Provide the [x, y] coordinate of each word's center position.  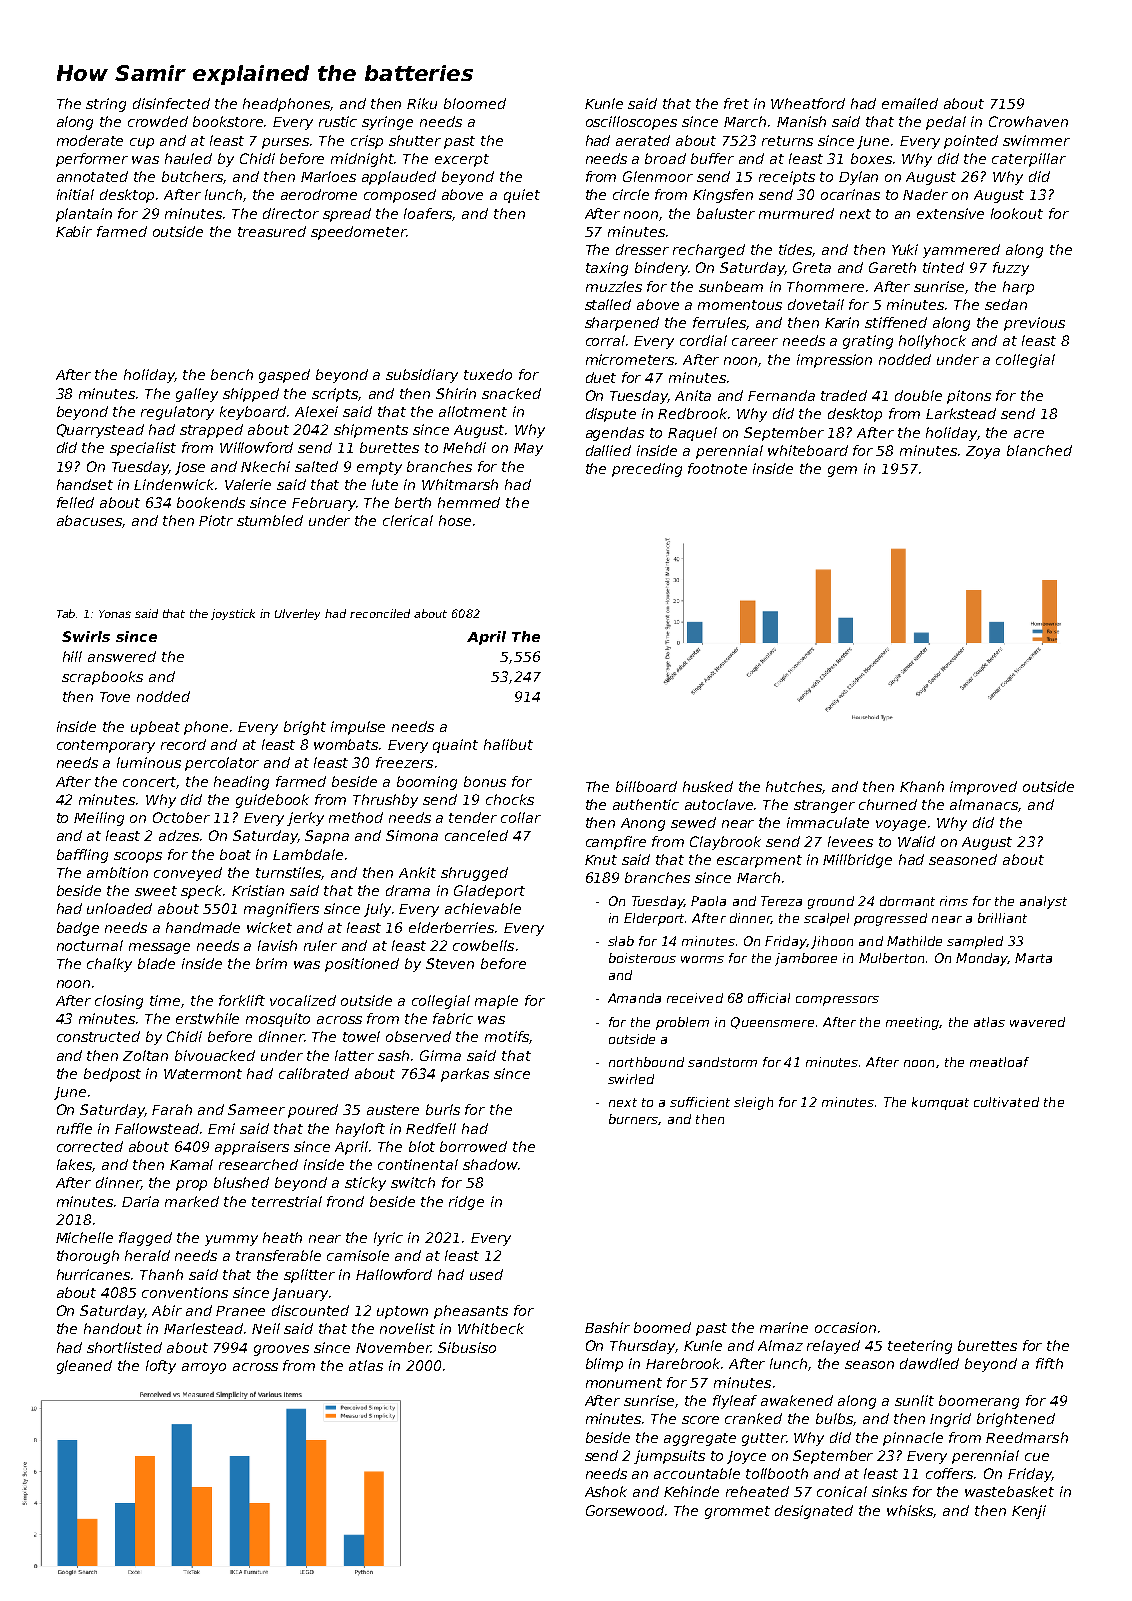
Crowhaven [1028, 121]
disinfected [171, 103]
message [159, 948]
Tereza [781, 901]
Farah [172, 1109]
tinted [943, 267]
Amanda [634, 998]
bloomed [475, 103]
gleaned [84, 1367]
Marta [1033, 958]
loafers [428, 214]
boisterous [642, 958]
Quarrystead [100, 431]
